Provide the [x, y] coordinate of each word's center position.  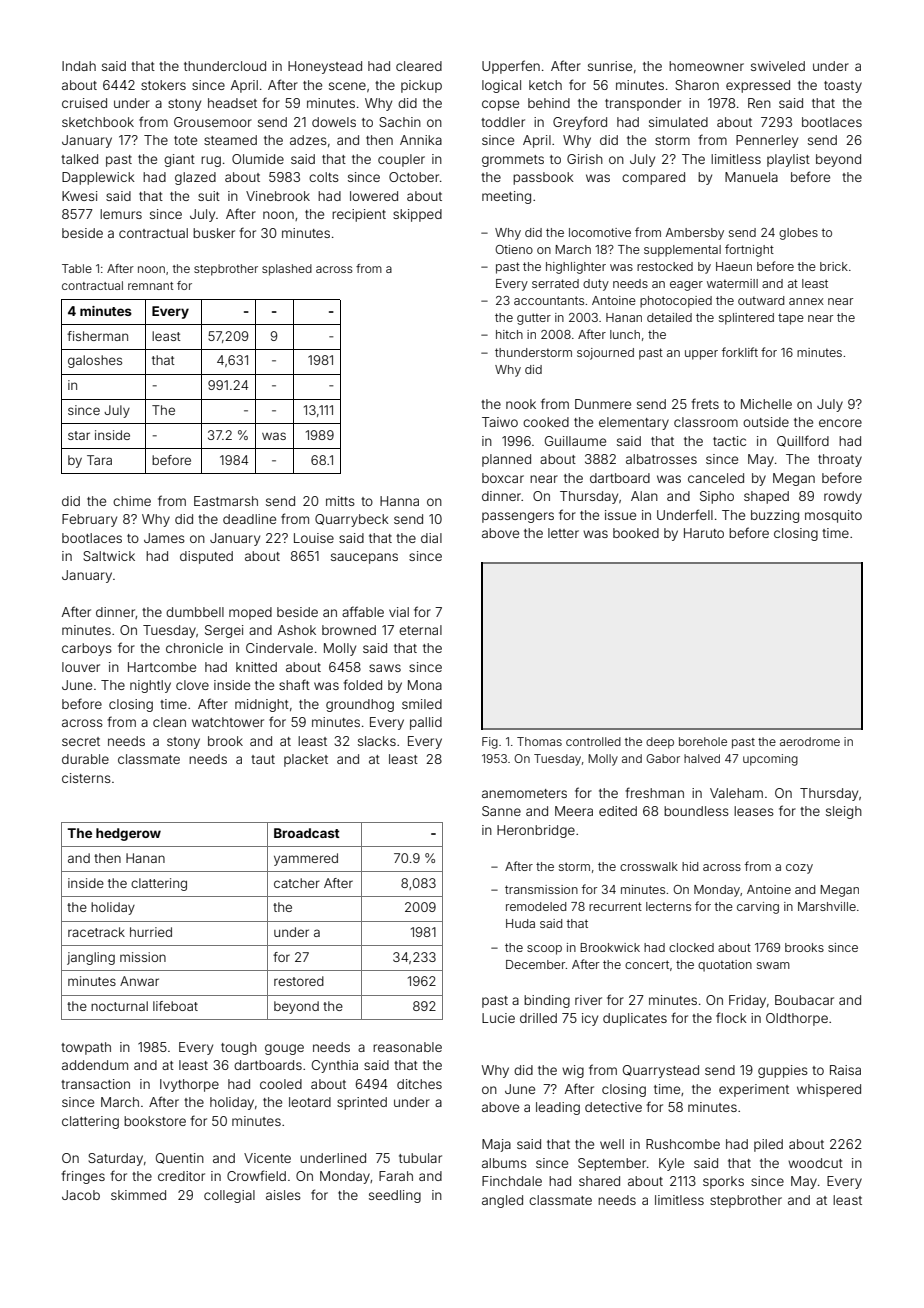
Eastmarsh [226, 501]
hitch [509, 334]
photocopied [676, 302]
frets [705, 403]
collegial [229, 1196]
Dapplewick [98, 178]
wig [573, 1071]
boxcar [503, 478]
